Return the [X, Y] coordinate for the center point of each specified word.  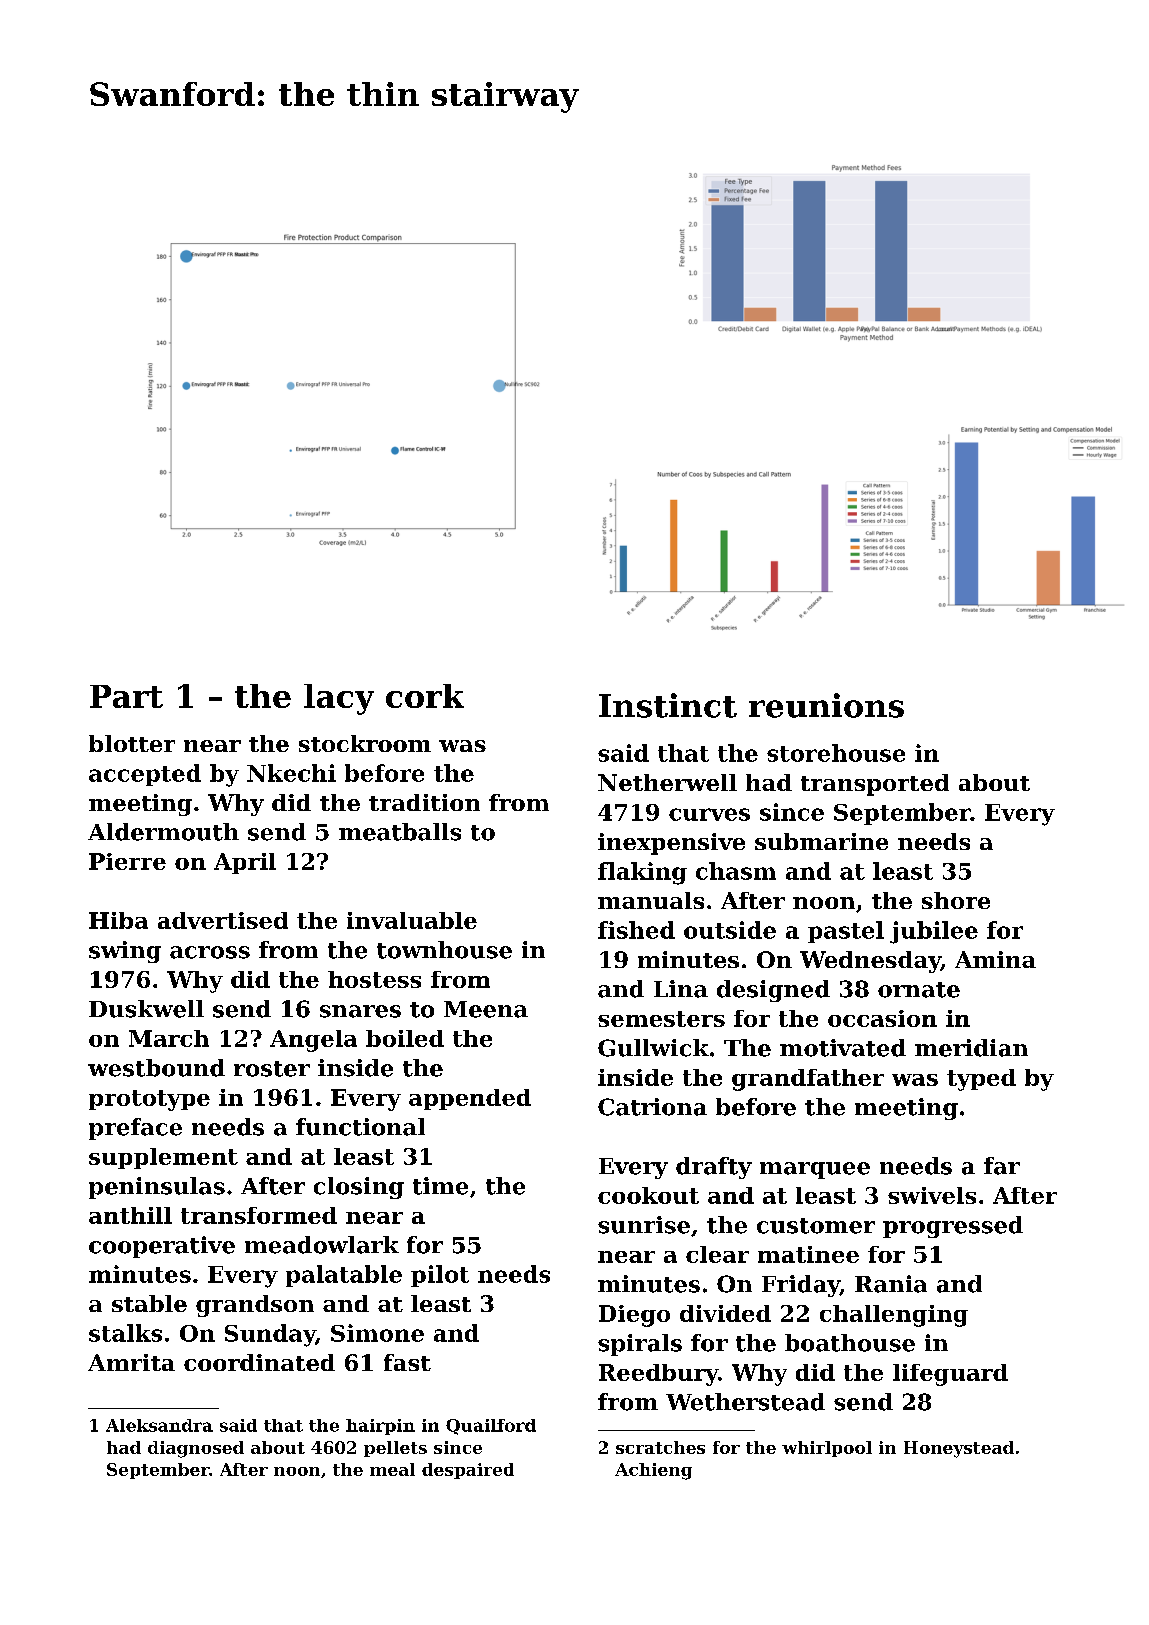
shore [956, 900]
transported [875, 785]
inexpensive [671, 844]
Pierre [127, 861]
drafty [714, 1168]
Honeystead [959, 1449]
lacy [339, 699]
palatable [344, 1276]
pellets [395, 1449]
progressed [953, 1227]
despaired [468, 1471]
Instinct [668, 705]
